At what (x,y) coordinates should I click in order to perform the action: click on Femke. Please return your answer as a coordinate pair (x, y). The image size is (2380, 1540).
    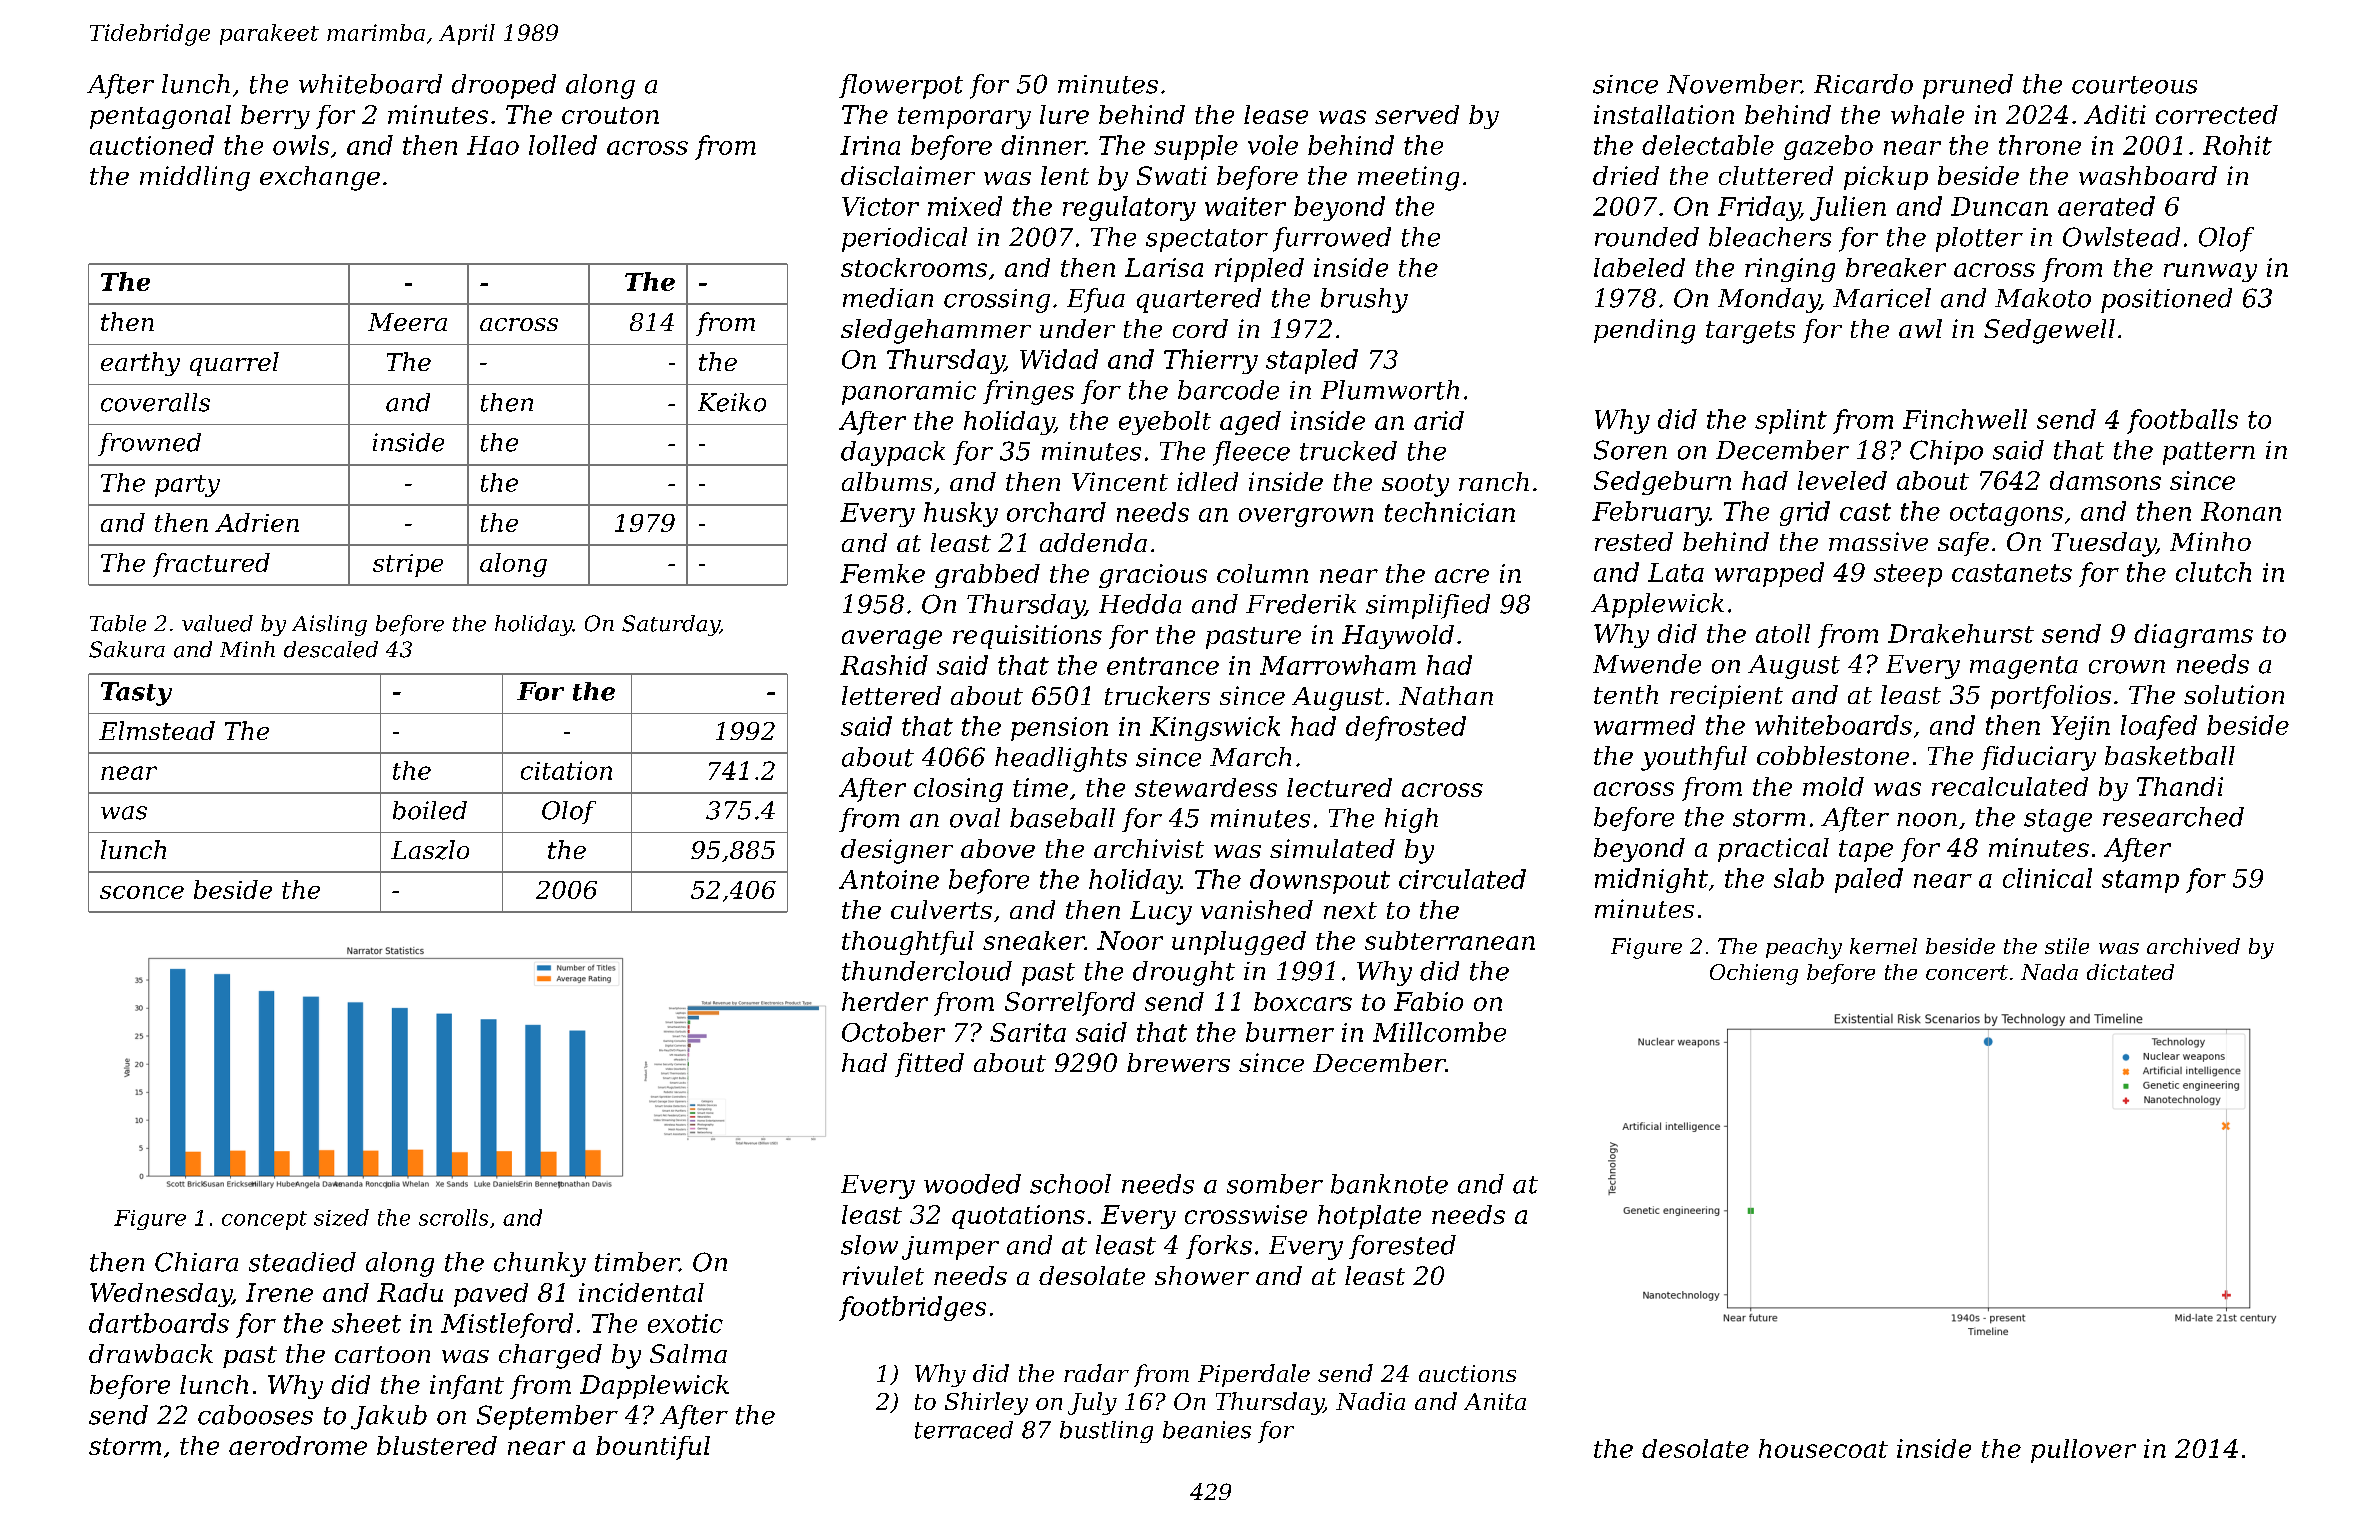
    Looking at the image, I should click on (882, 573).
